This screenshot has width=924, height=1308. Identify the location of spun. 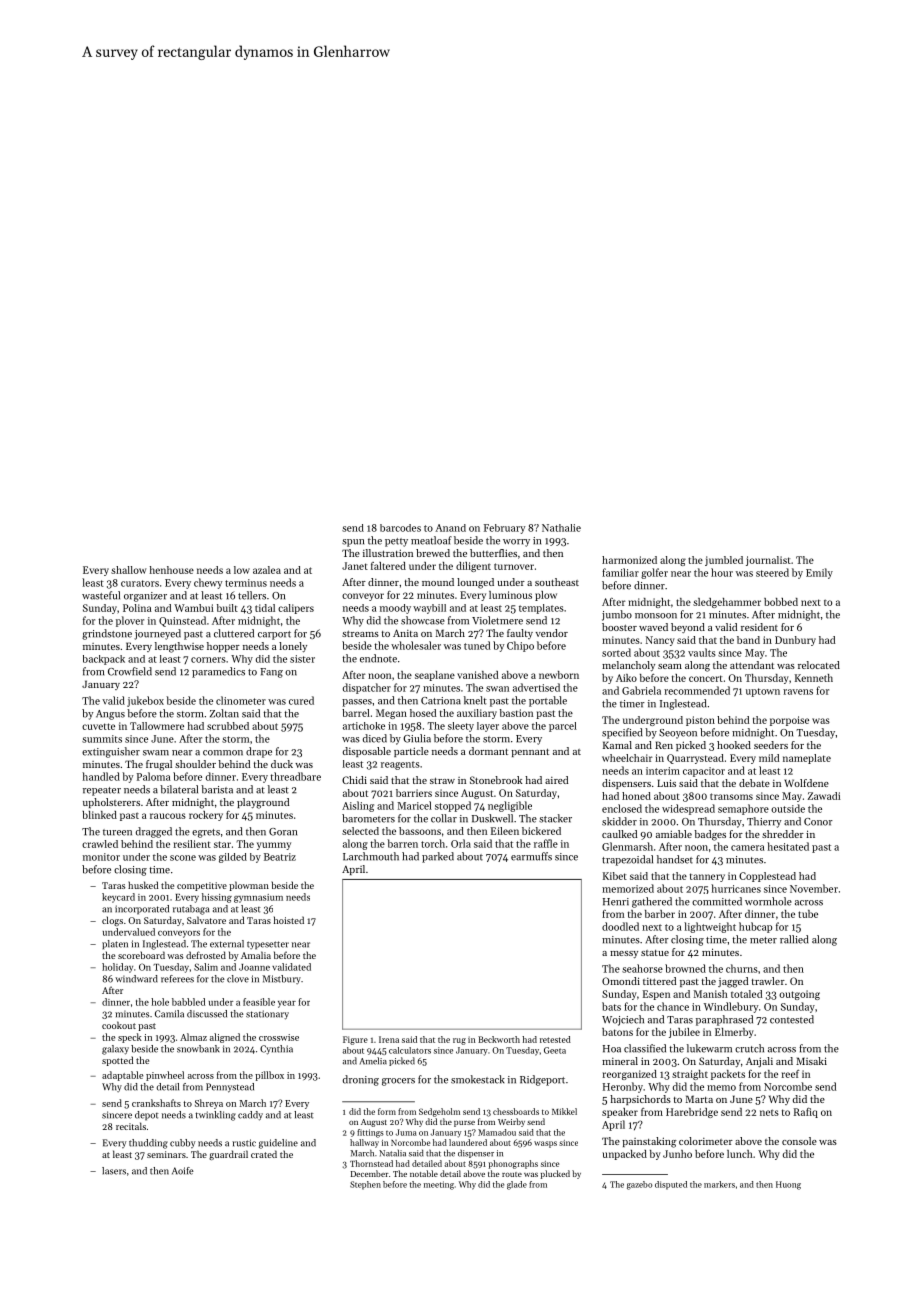
(353, 543).
